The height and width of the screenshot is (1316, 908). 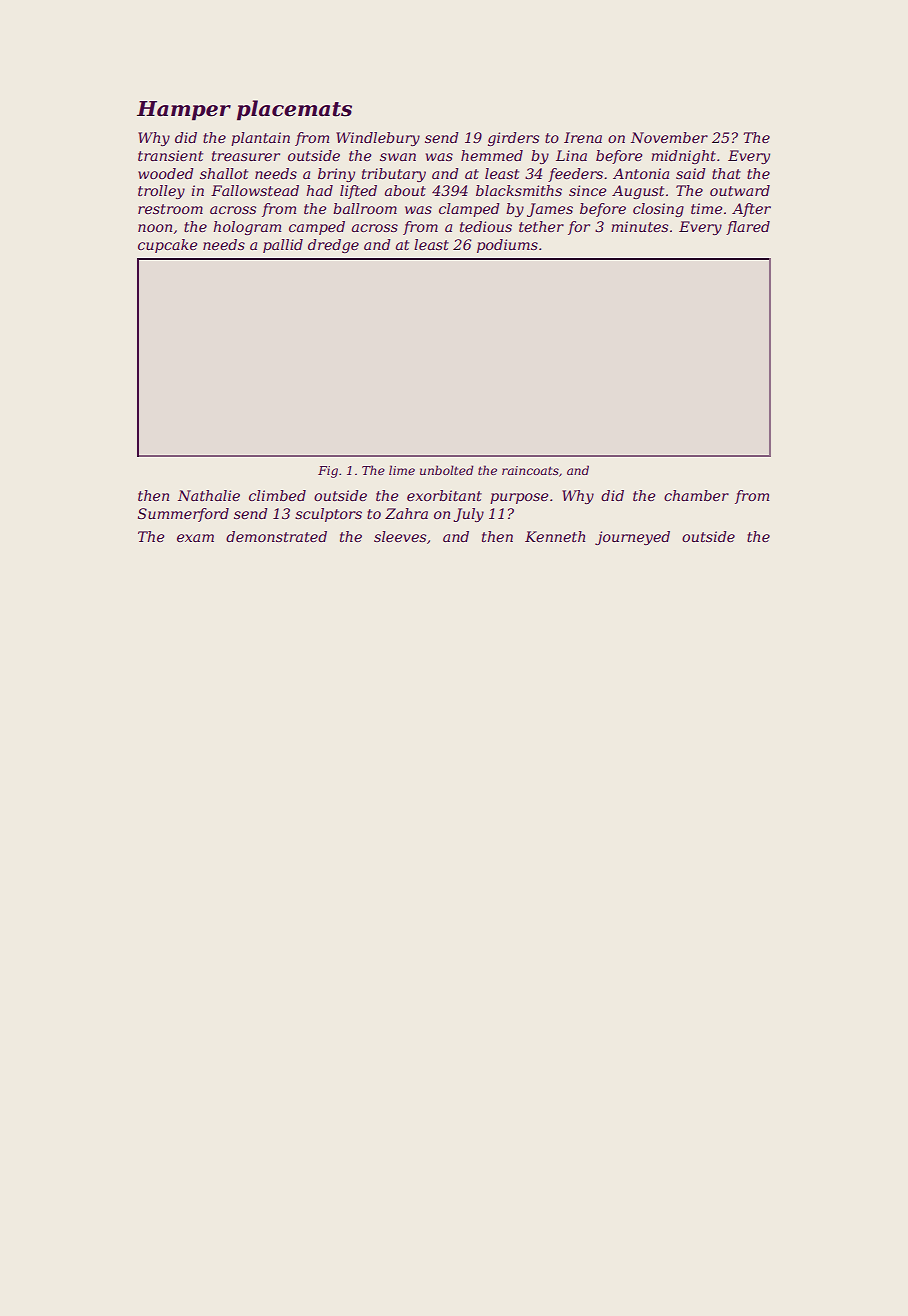 I want to click on dredge, so click(x=333, y=246).
